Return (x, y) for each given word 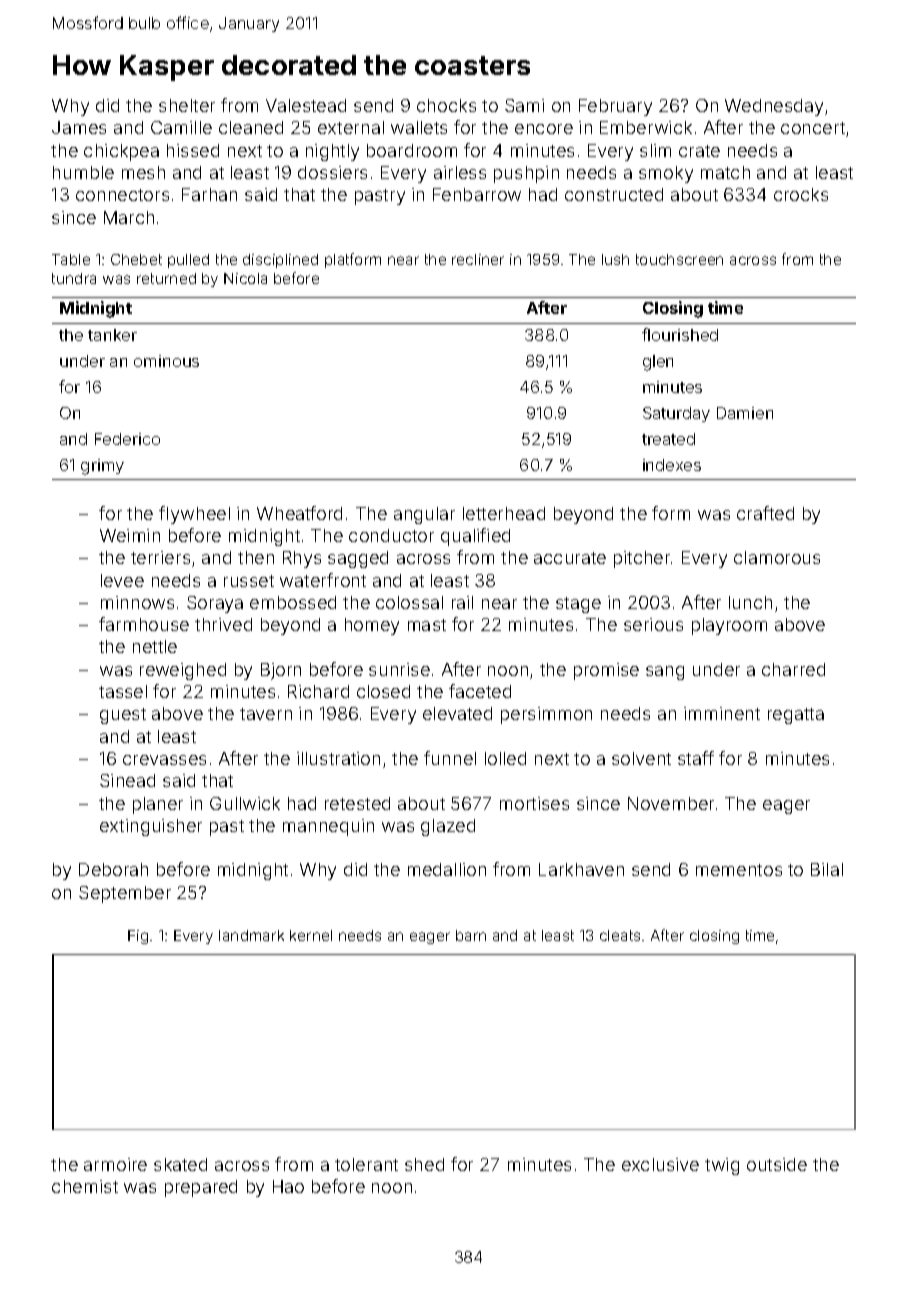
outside (777, 1164)
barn (471, 935)
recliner (478, 259)
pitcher (642, 559)
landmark (251, 935)
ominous (166, 361)
